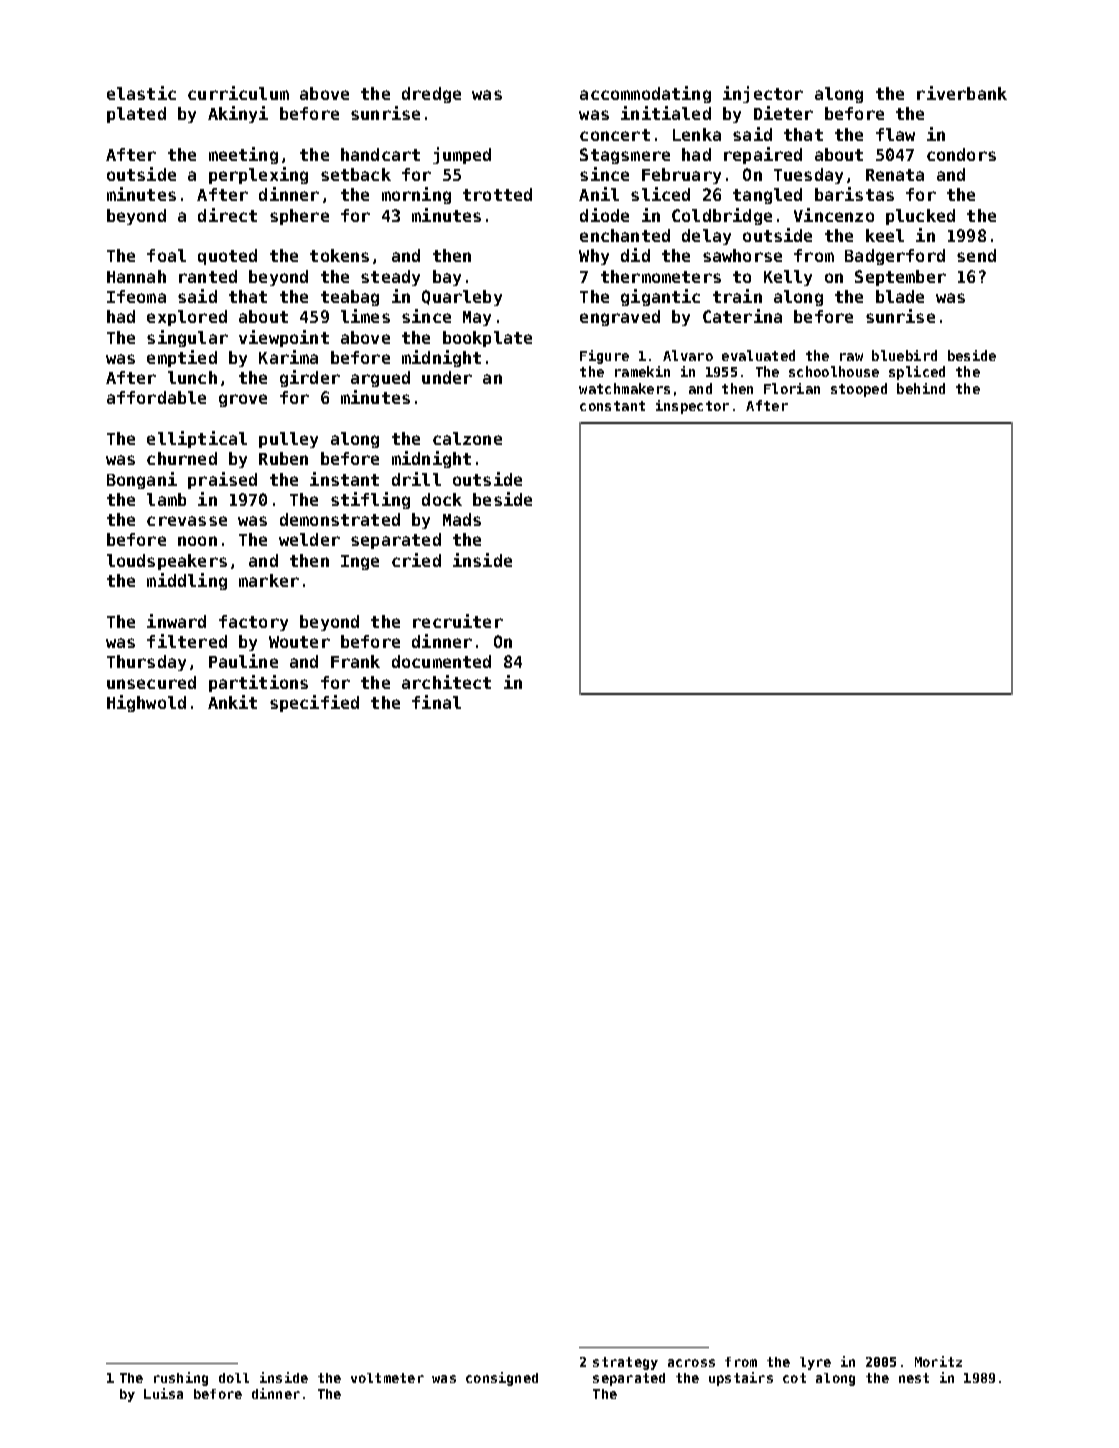 The image size is (1119, 1448). I want to click on Mads, so click(462, 519).
